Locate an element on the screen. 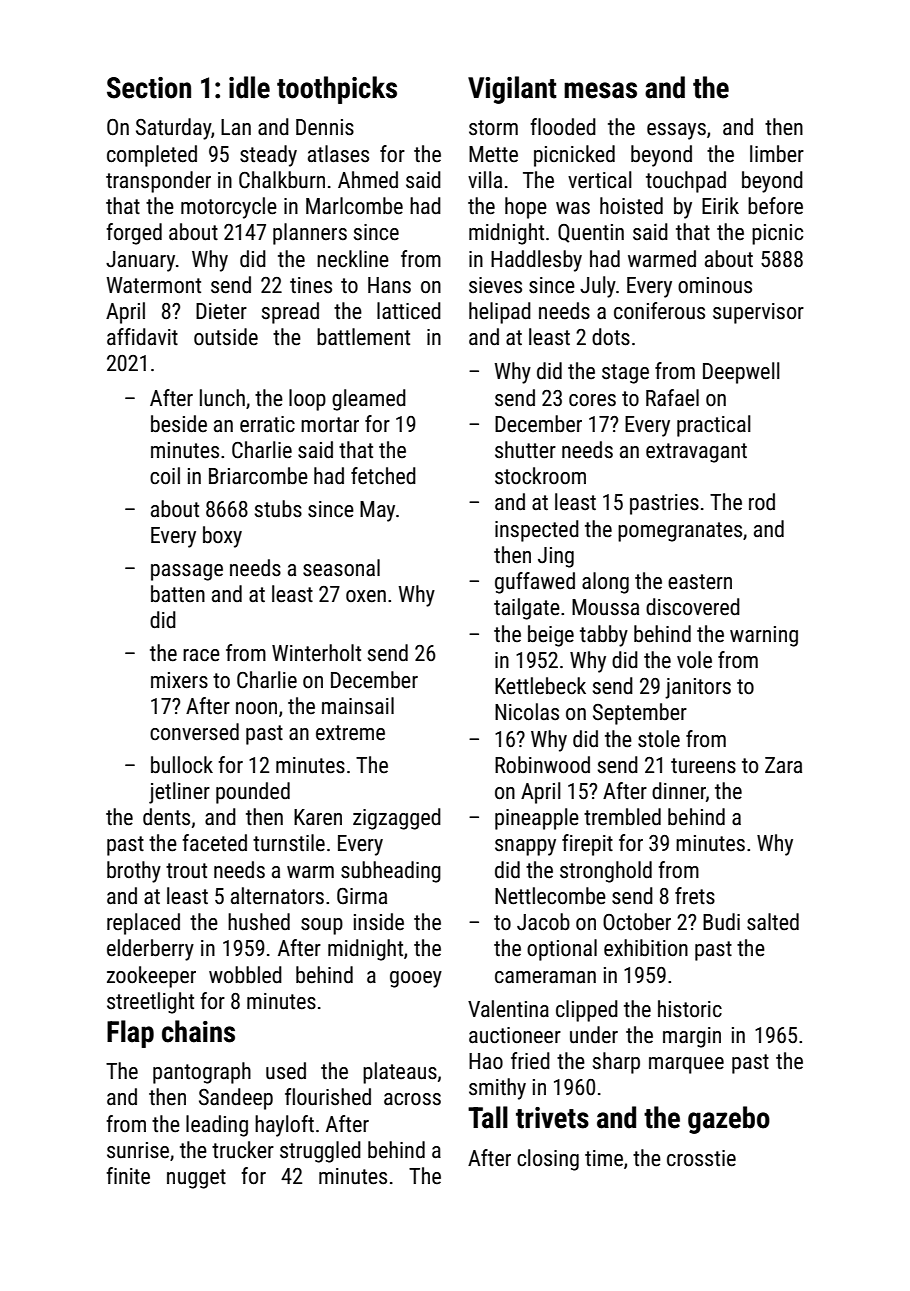 The height and width of the screenshot is (1291, 910). alternators is located at coordinates (277, 896).
